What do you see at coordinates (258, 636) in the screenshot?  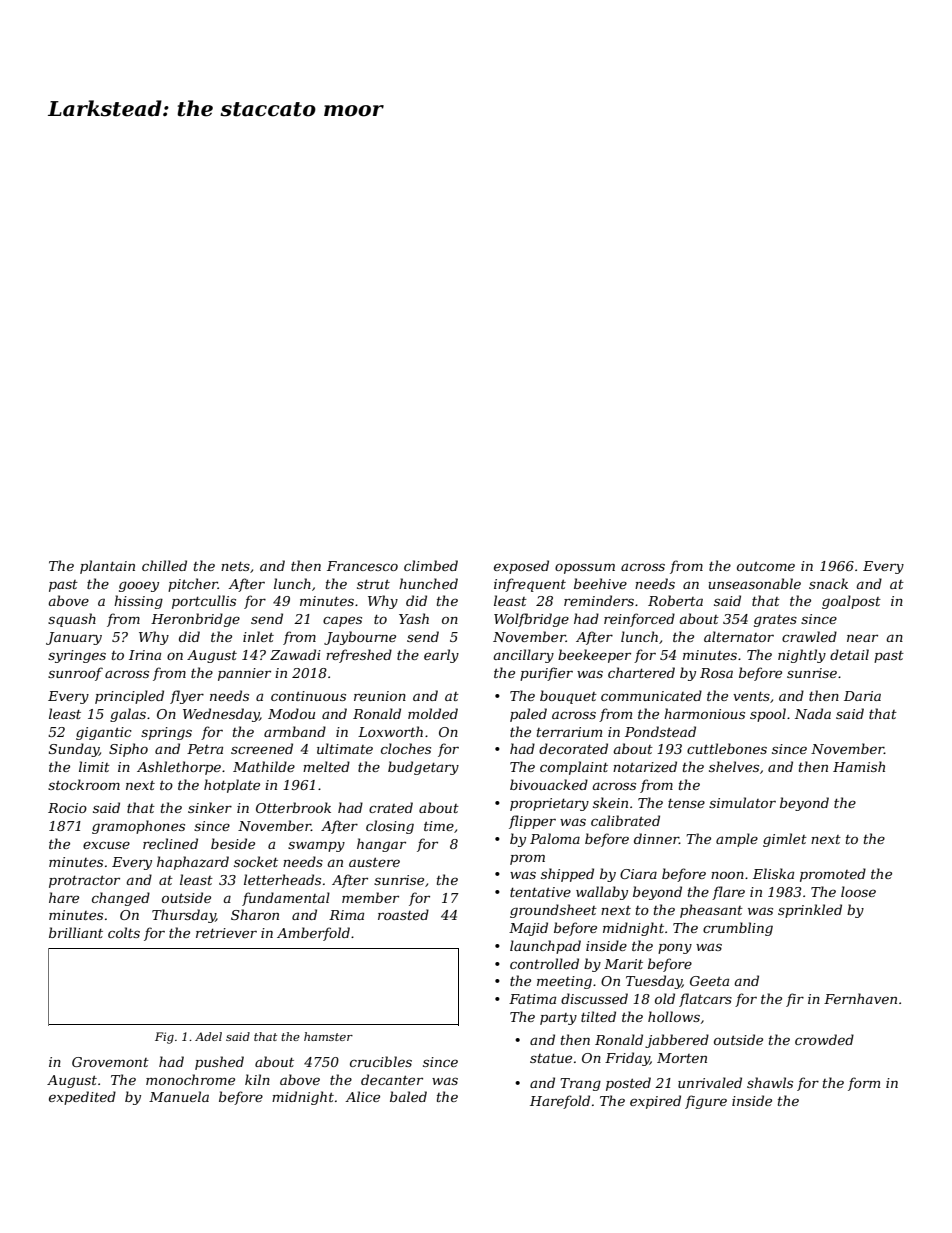 I see `inlet` at bounding box center [258, 636].
